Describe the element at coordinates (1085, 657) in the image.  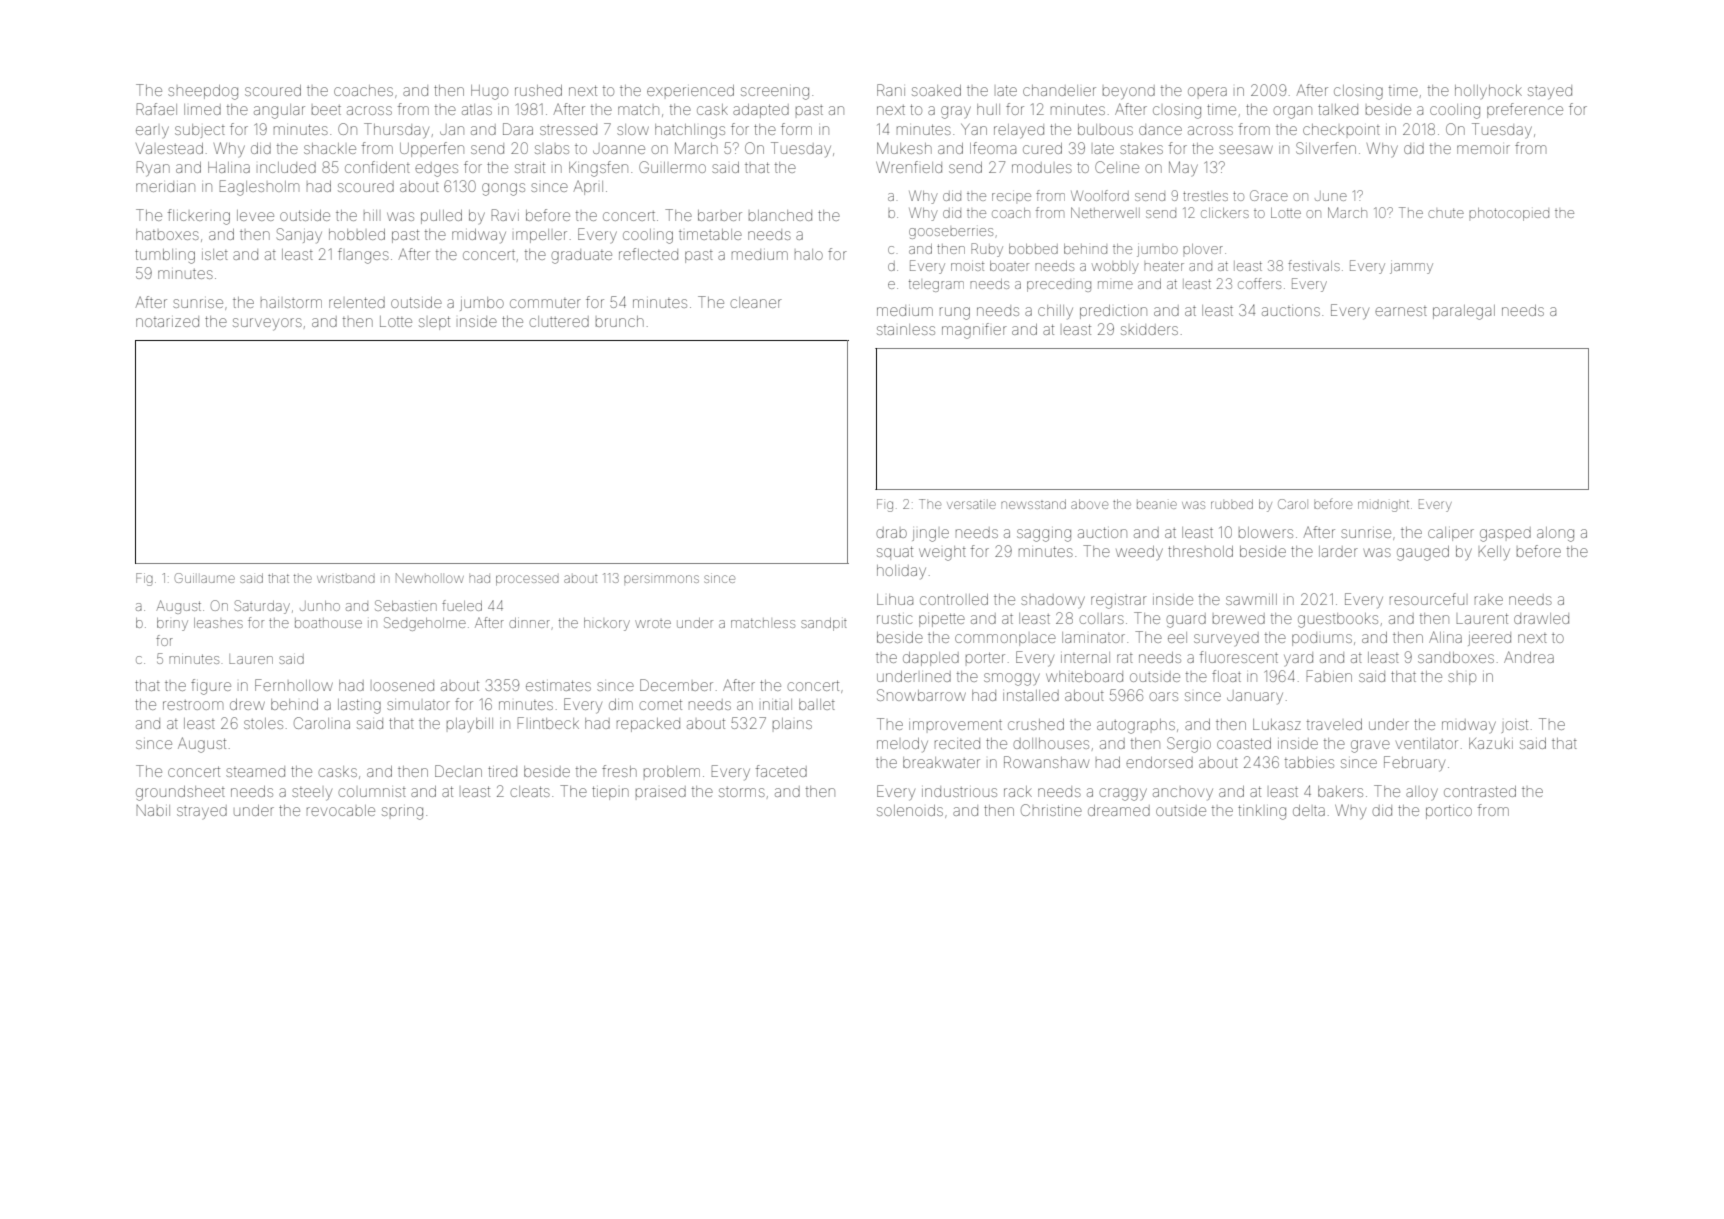
I see `internal` at that location.
